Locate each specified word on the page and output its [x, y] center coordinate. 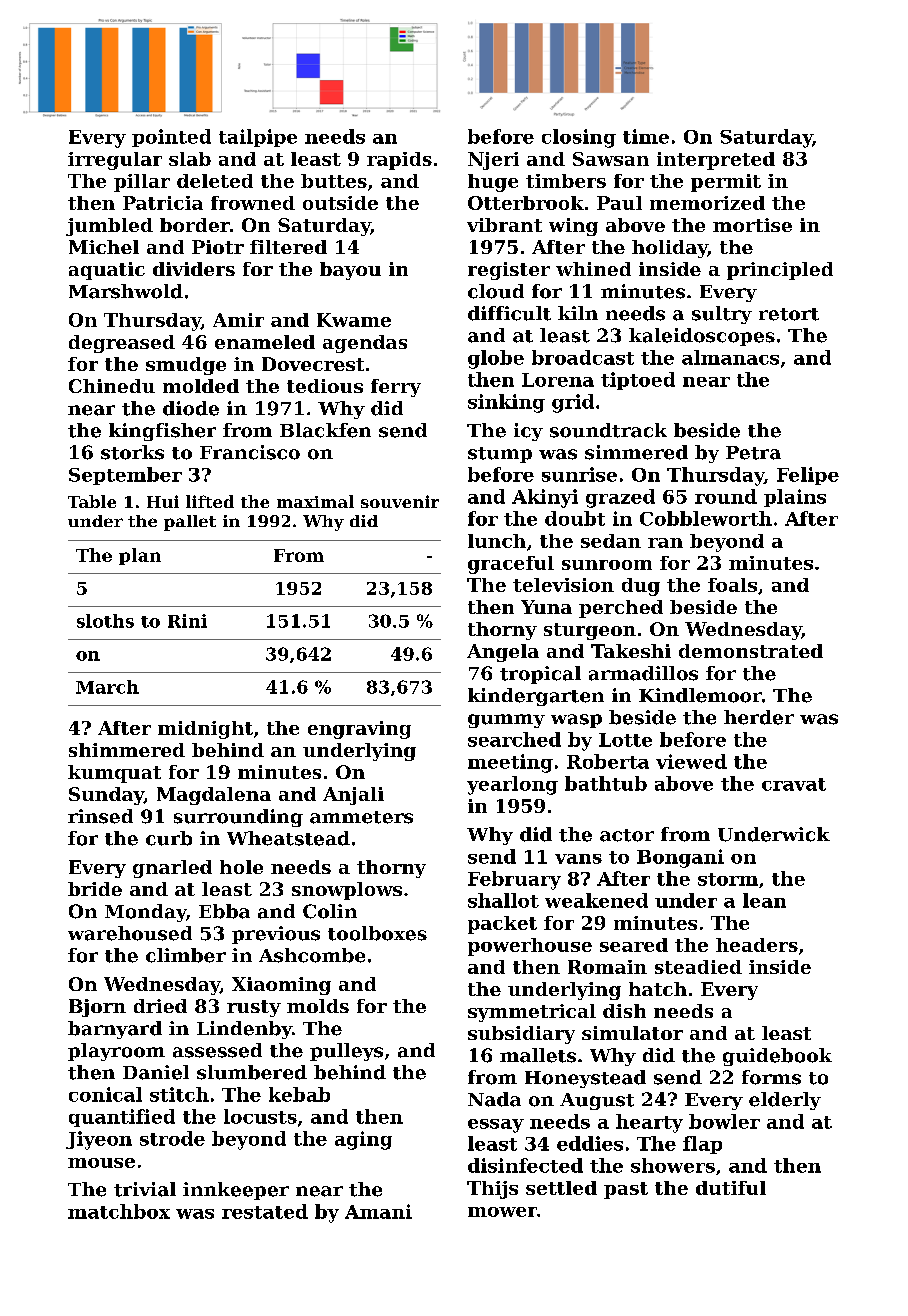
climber [186, 955]
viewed [691, 761]
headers [757, 945]
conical [105, 1094]
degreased [122, 344]
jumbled [109, 227]
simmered [636, 452]
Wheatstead [288, 838]
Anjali [353, 796]
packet [502, 925]
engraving [359, 730]
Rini [187, 621]
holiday [670, 249]
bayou [350, 271]
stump [500, 455]
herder [759, 717]
